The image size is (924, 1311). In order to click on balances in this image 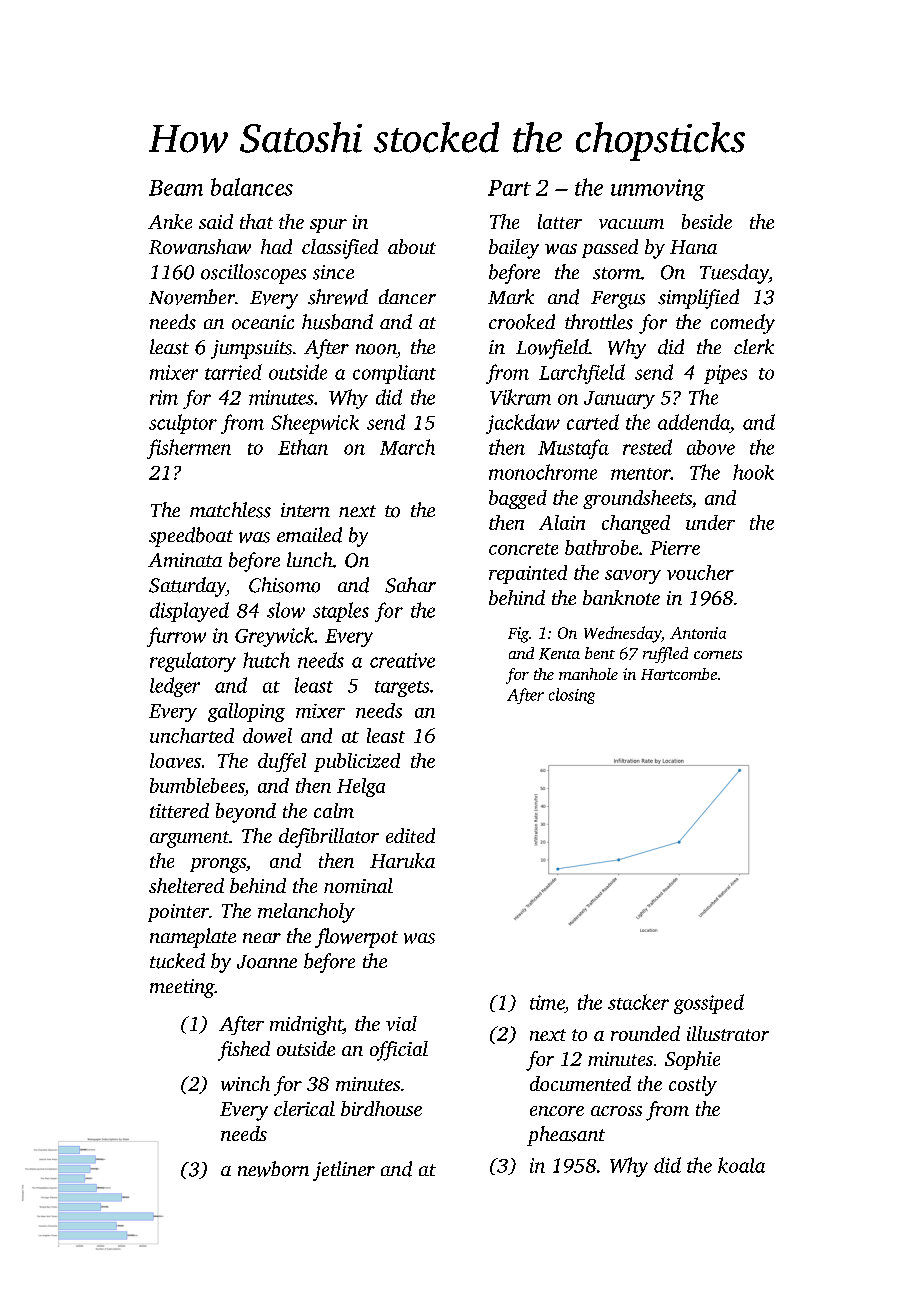, I will do `click(252, 187)`.
